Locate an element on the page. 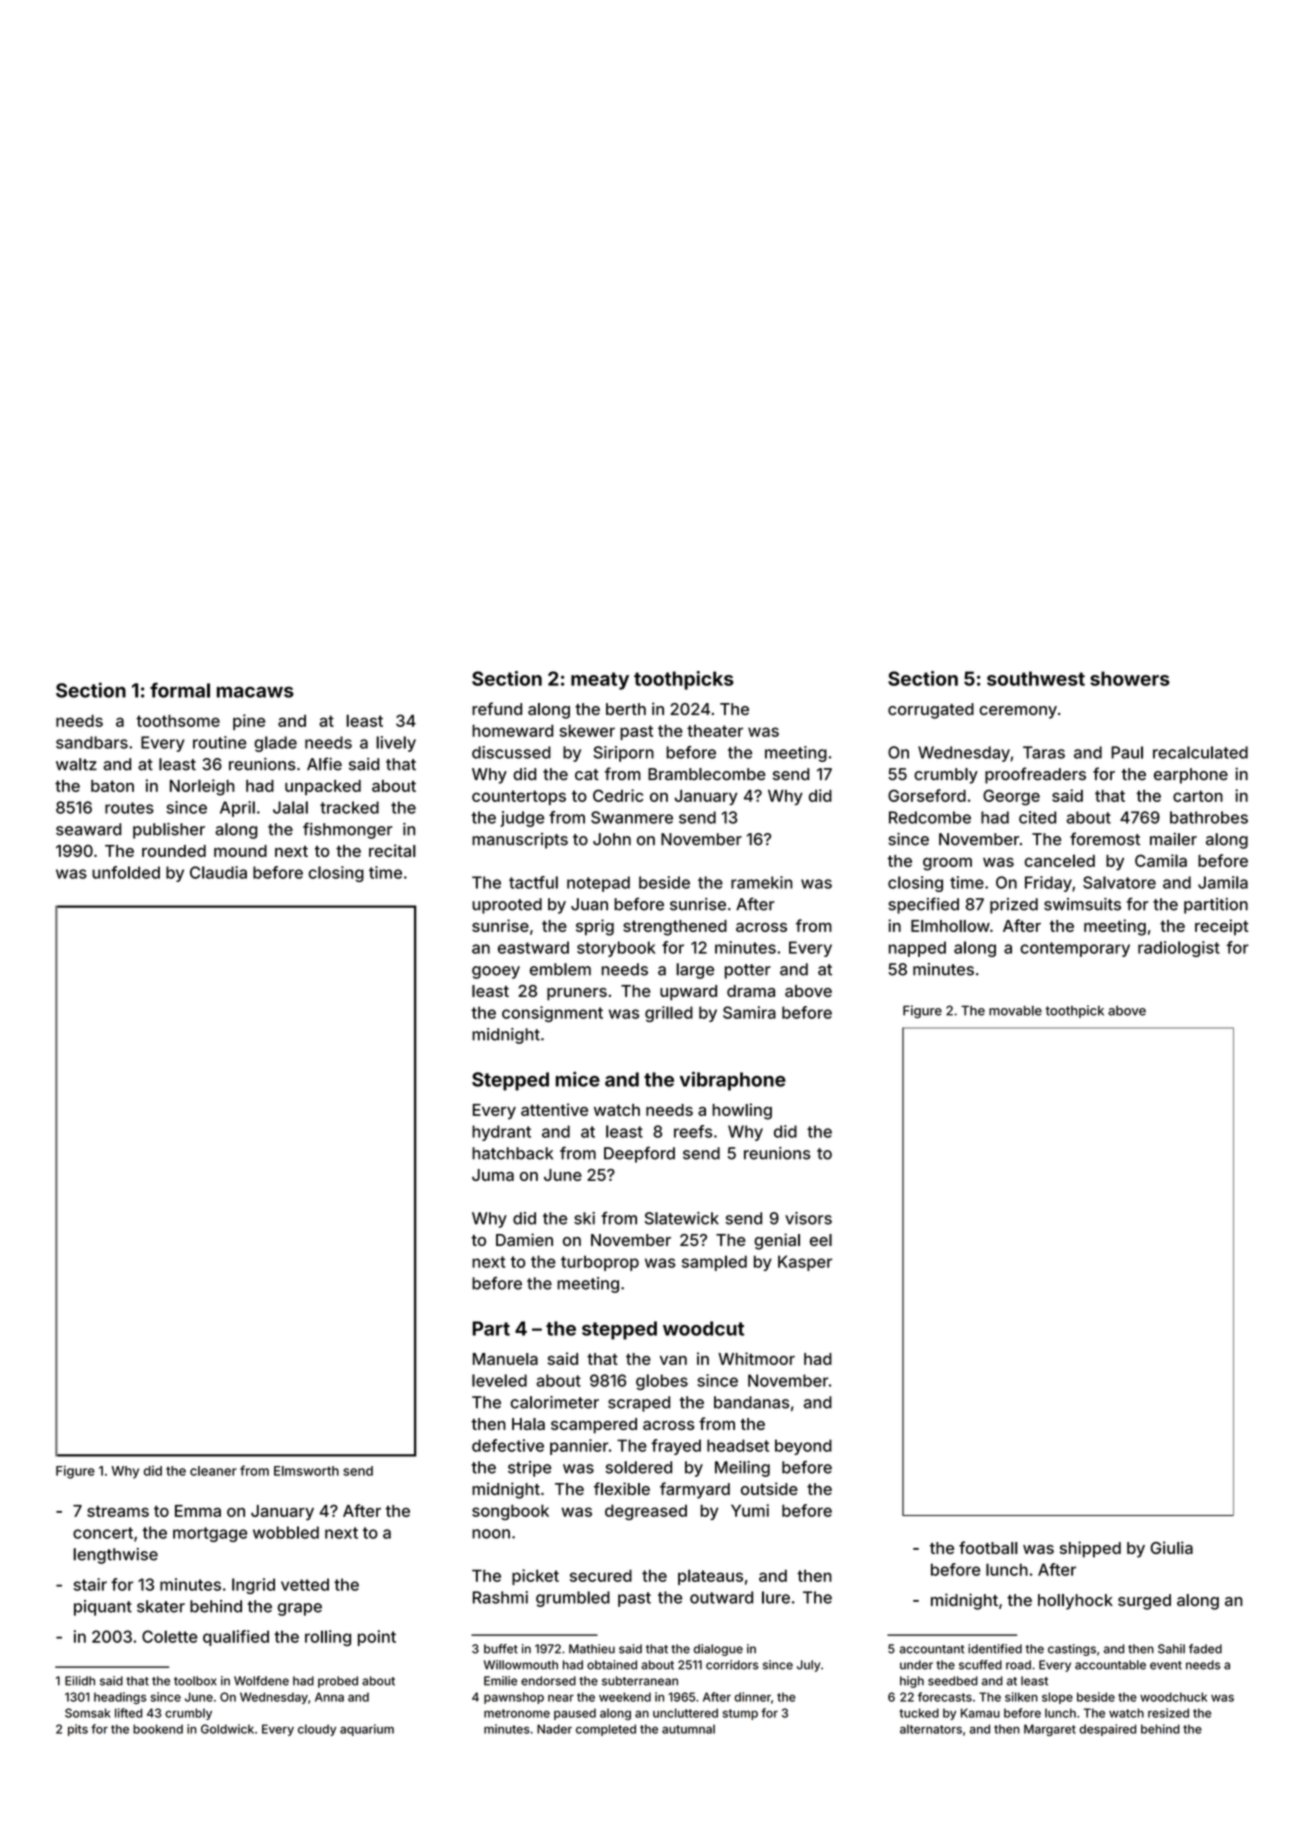 The image size is (1304, 1844). southwest is located at coordinates (1036, 678).
